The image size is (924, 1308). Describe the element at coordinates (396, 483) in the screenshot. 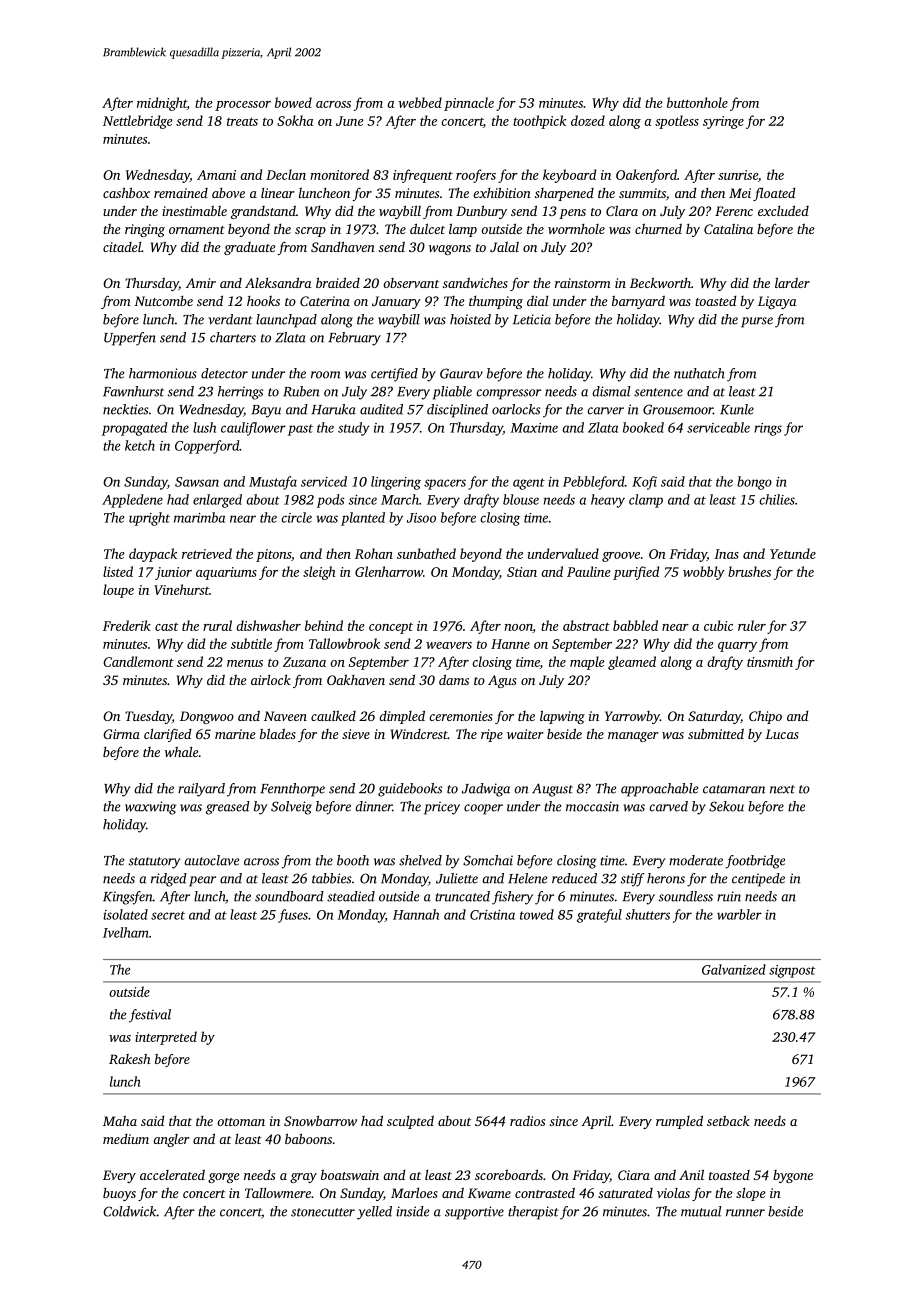

I see `lingering` at that location.
